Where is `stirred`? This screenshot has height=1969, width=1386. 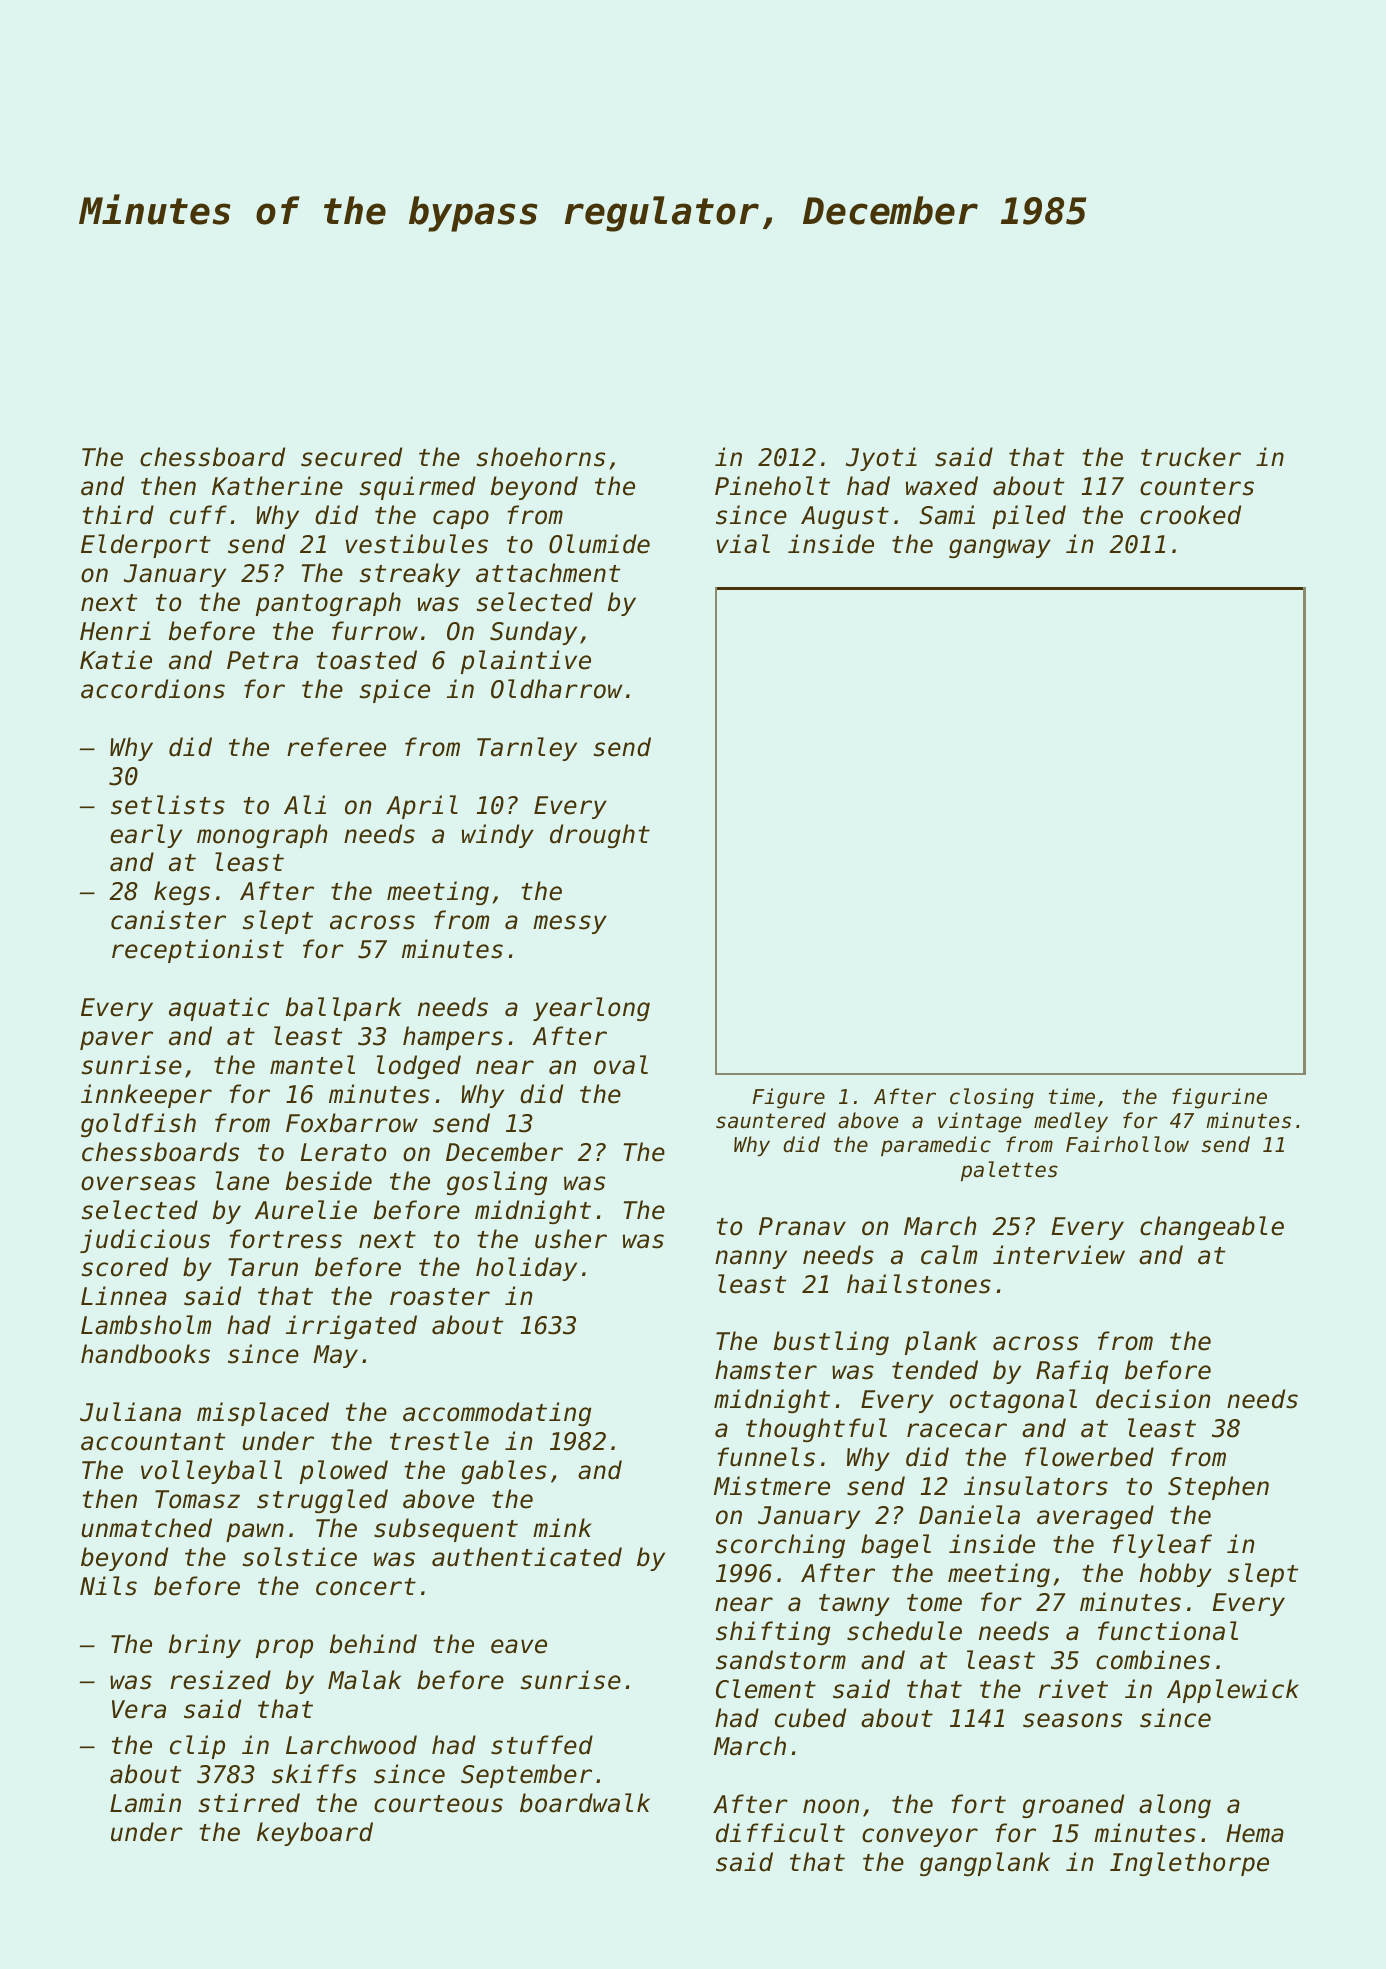 stirred is located at coordinates (249, 1803).
